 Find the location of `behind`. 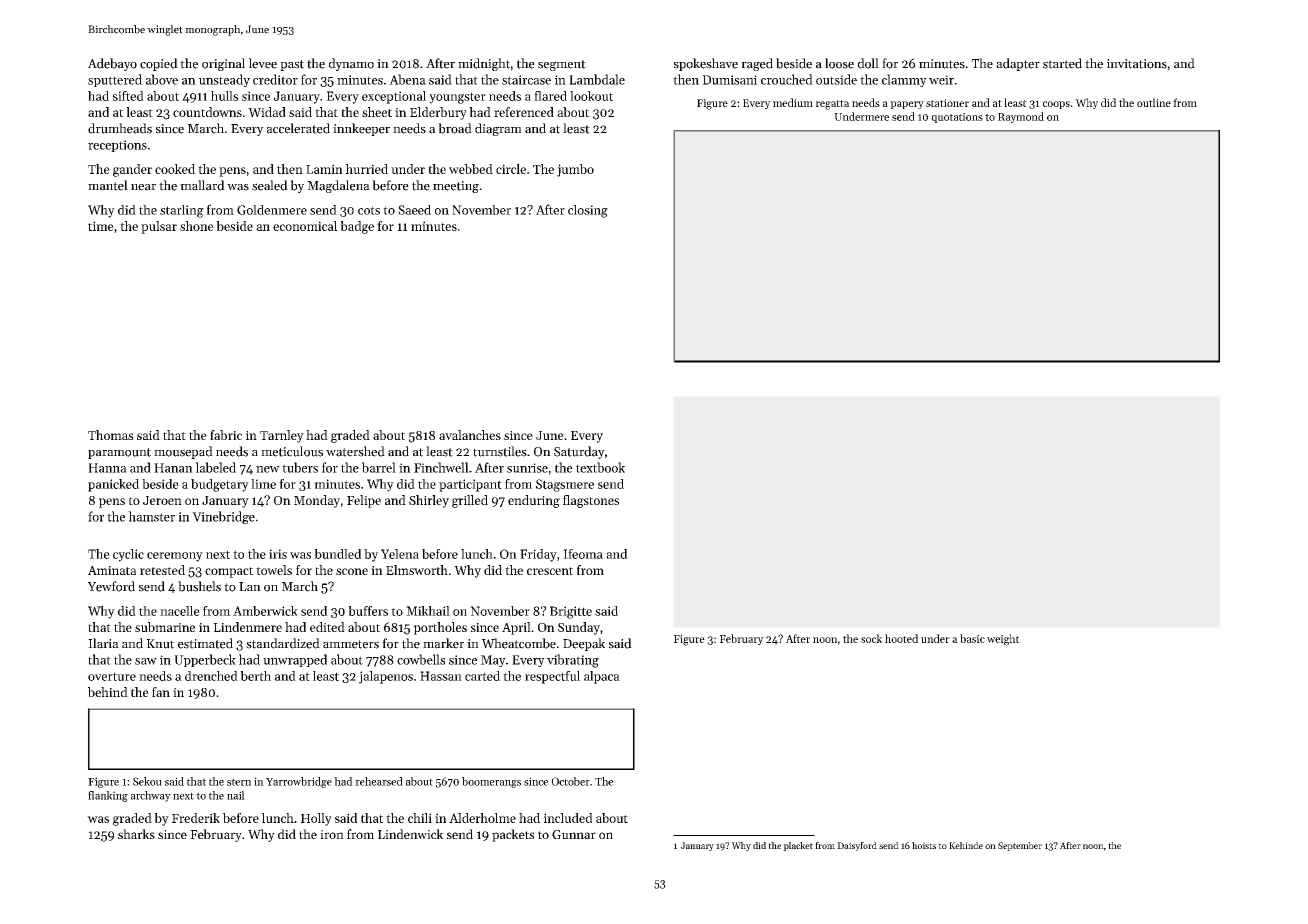

behind is located at coordinates (108, 692).
